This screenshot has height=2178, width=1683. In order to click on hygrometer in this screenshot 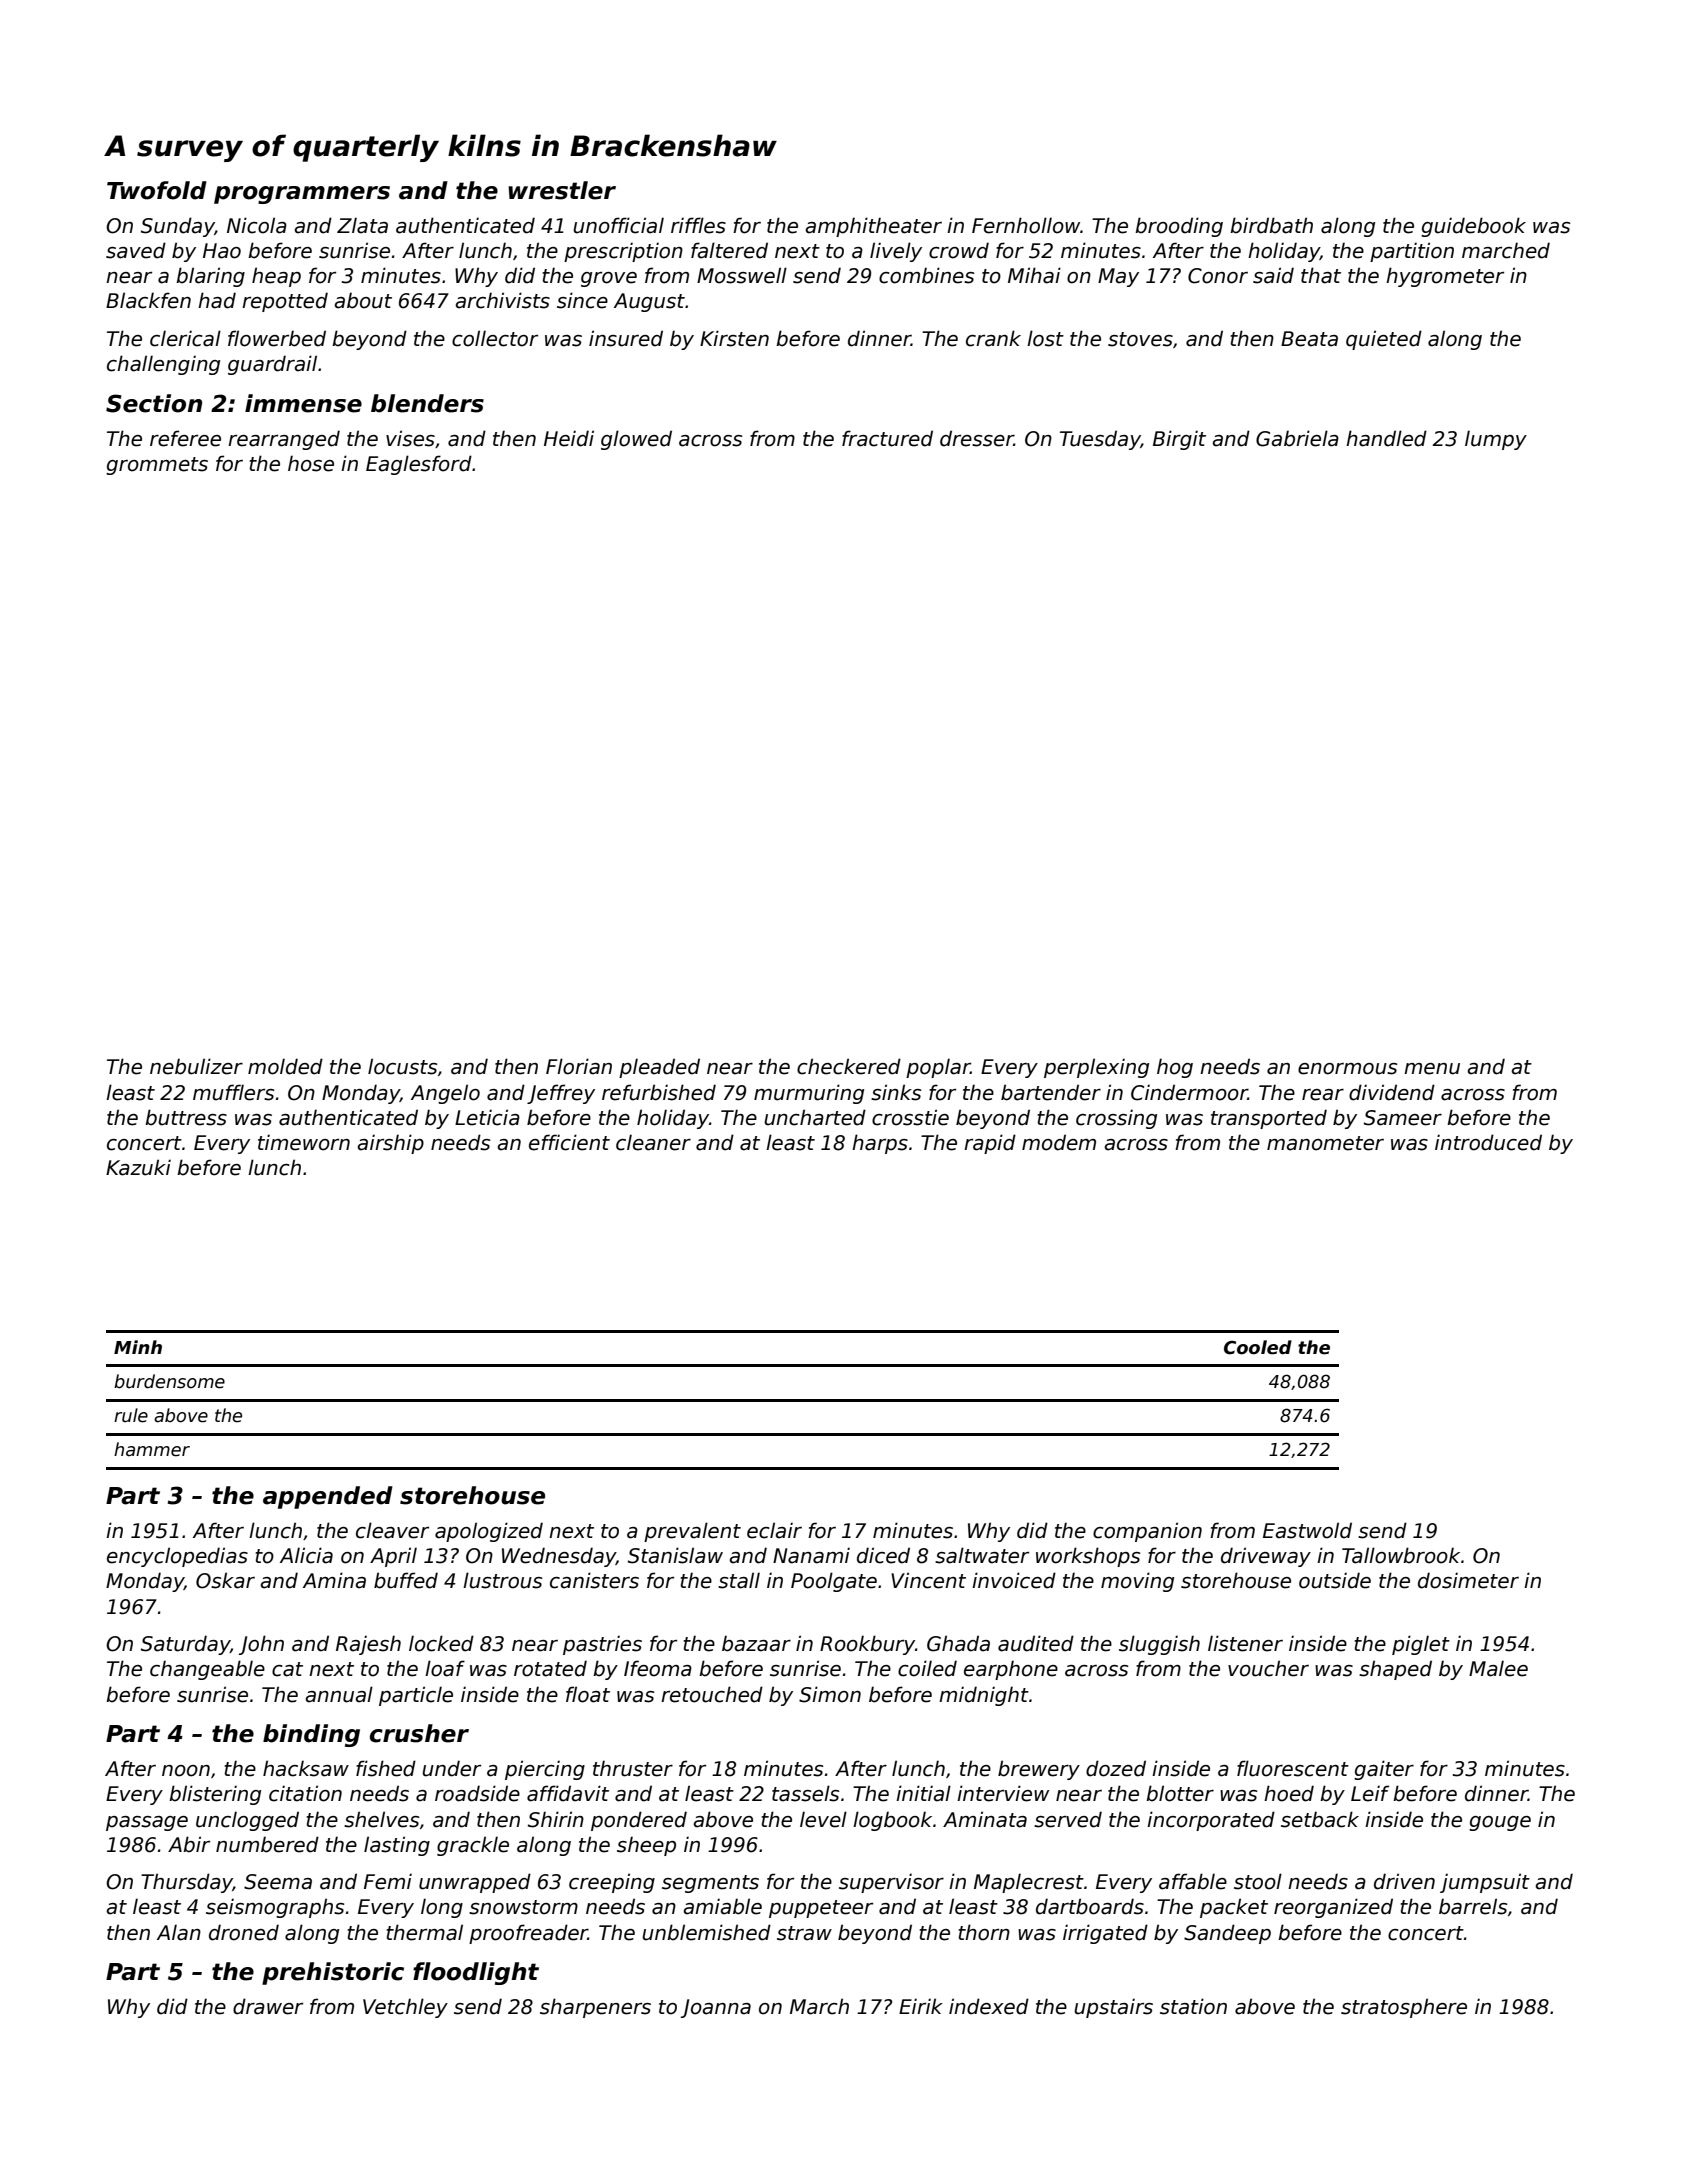, I will do `click(1445, 277)`.
